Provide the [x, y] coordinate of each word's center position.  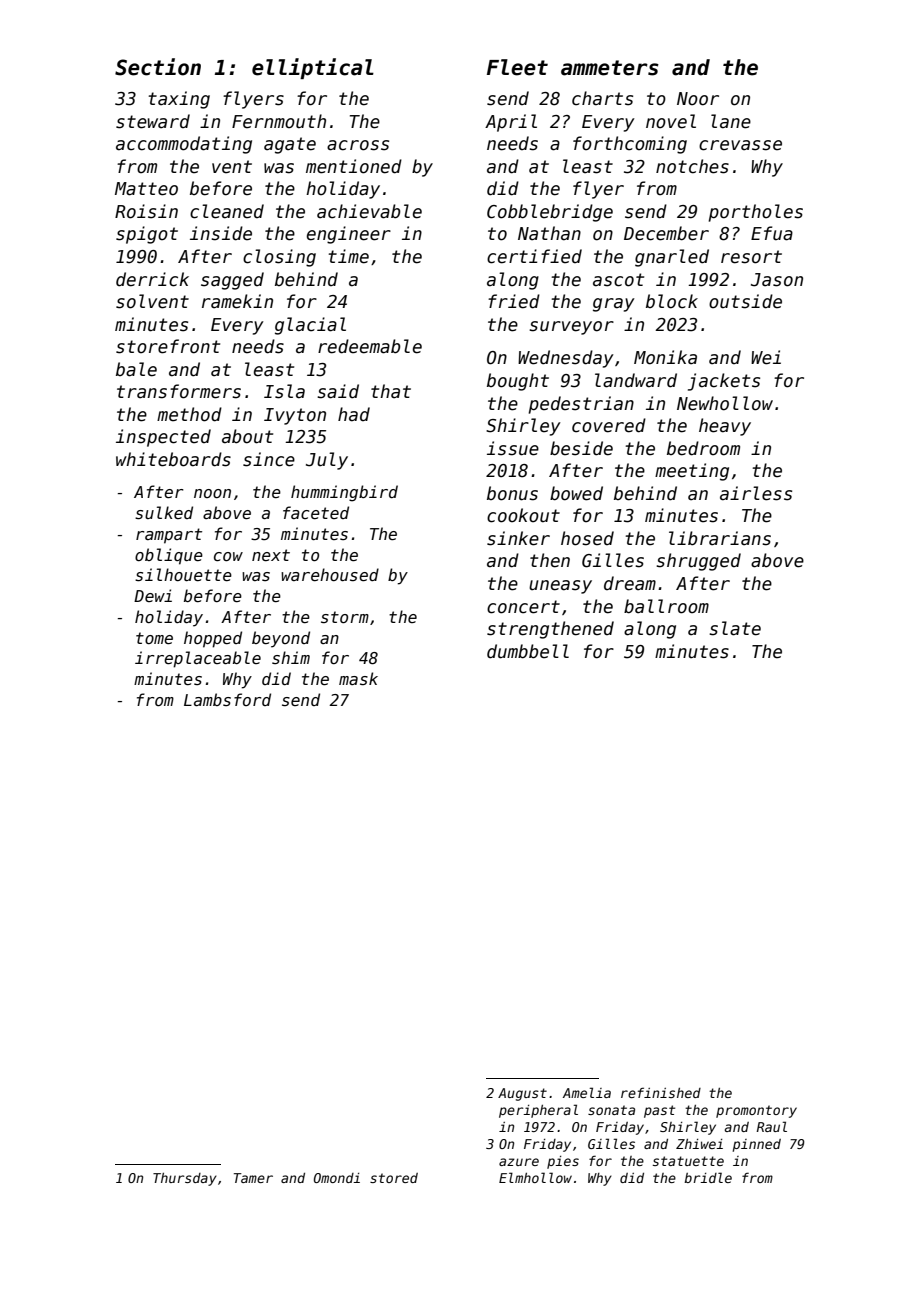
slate [735, 628]
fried [514, 301]
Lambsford [227, 699]
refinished [661, 1092]
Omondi [337, 1178]
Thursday [185, 1179]
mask [358, 678]
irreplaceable [198, 659]
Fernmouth [279, 121]
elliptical [313, 68]
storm [345, 617]
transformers [179, 391]
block [672, 301]
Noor [698, 99]
